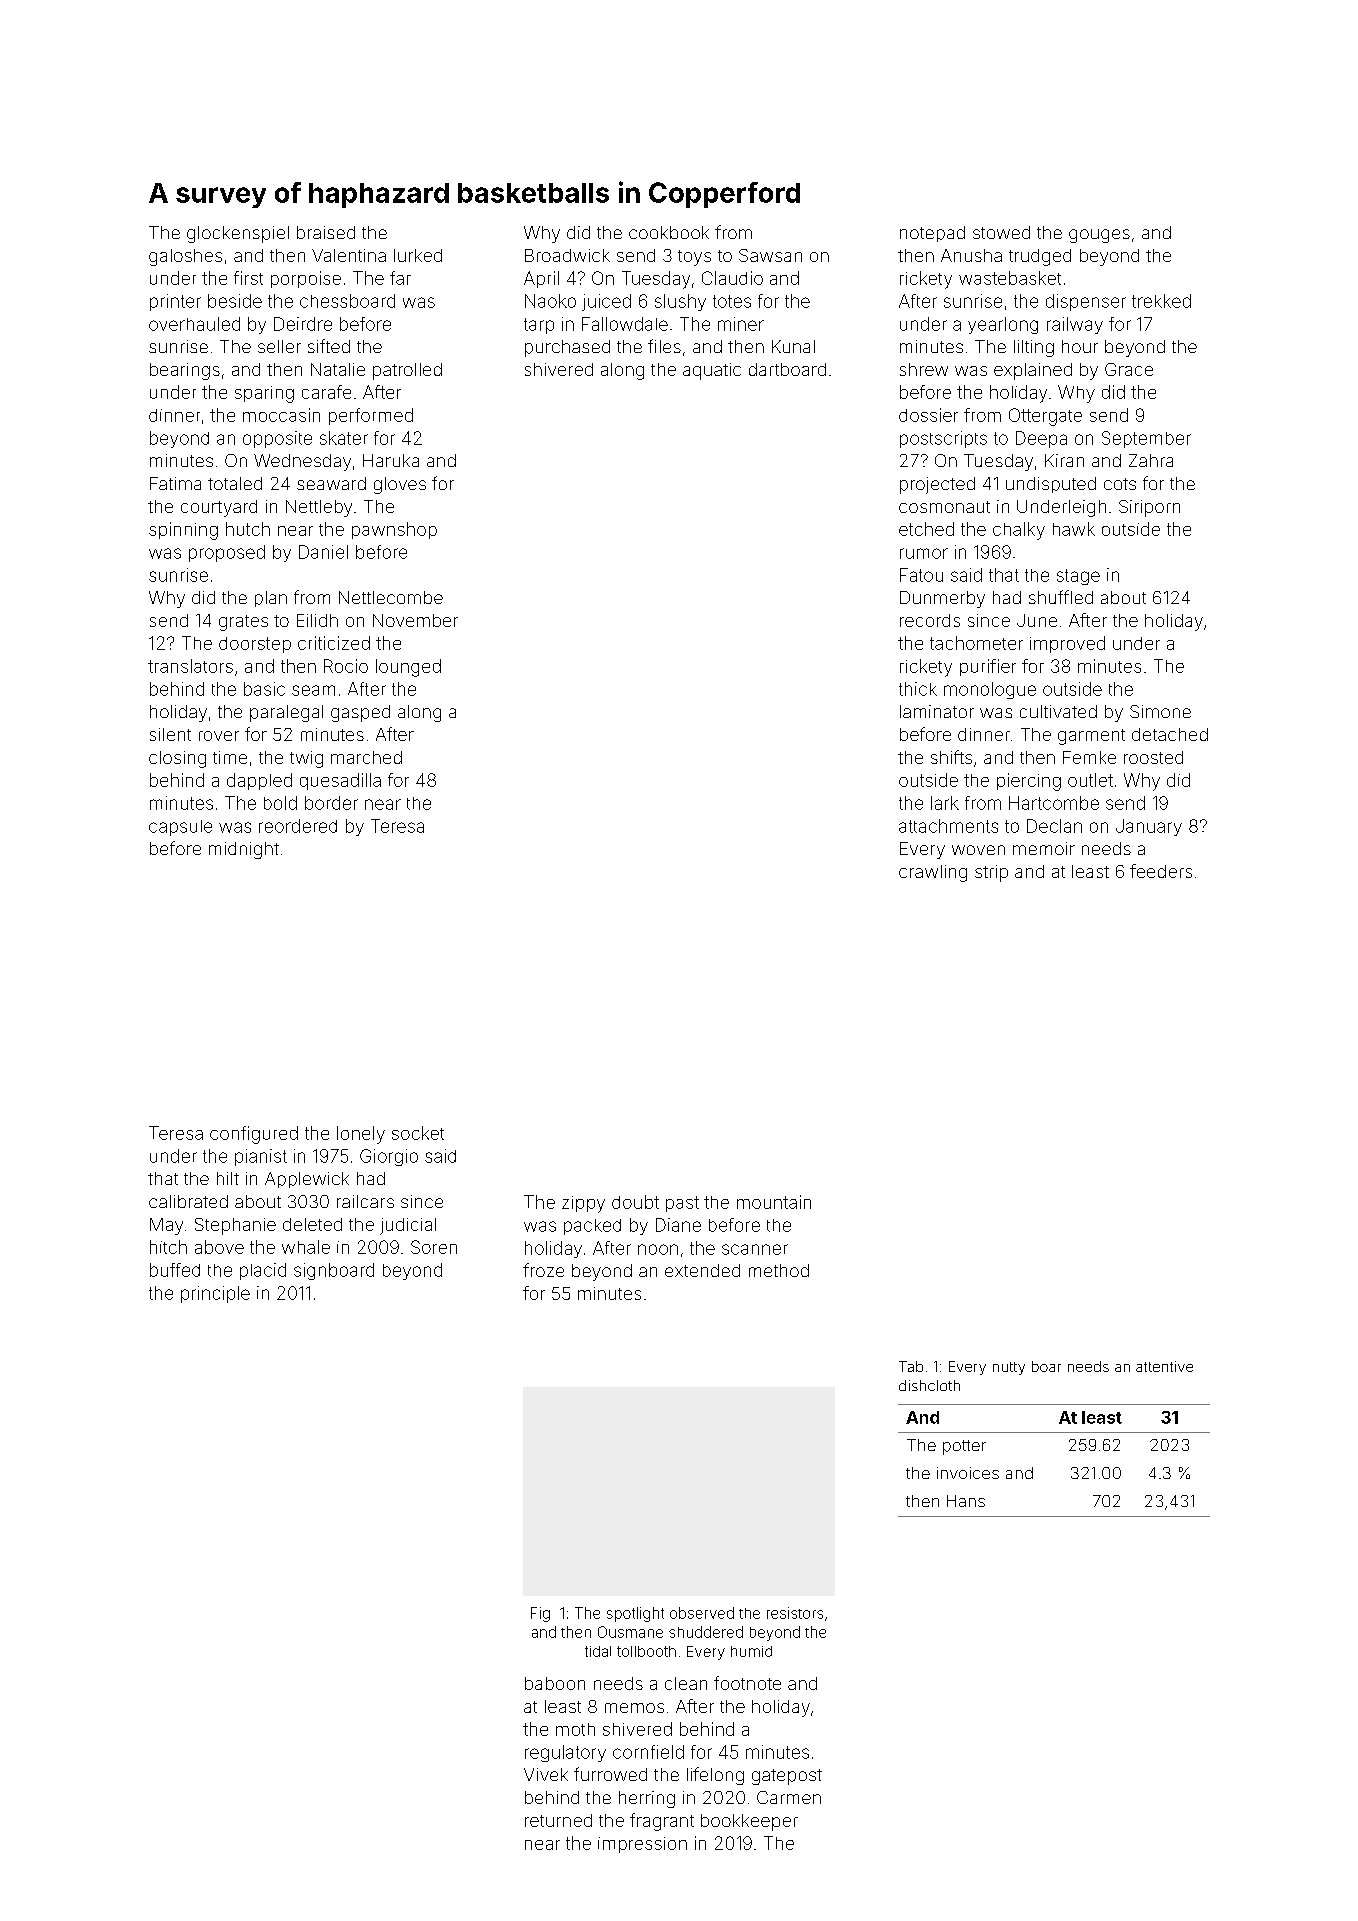  What do you see at coordinates (642, 1845) in the page?
I see `impression` at bounding box center [642, 1845].
